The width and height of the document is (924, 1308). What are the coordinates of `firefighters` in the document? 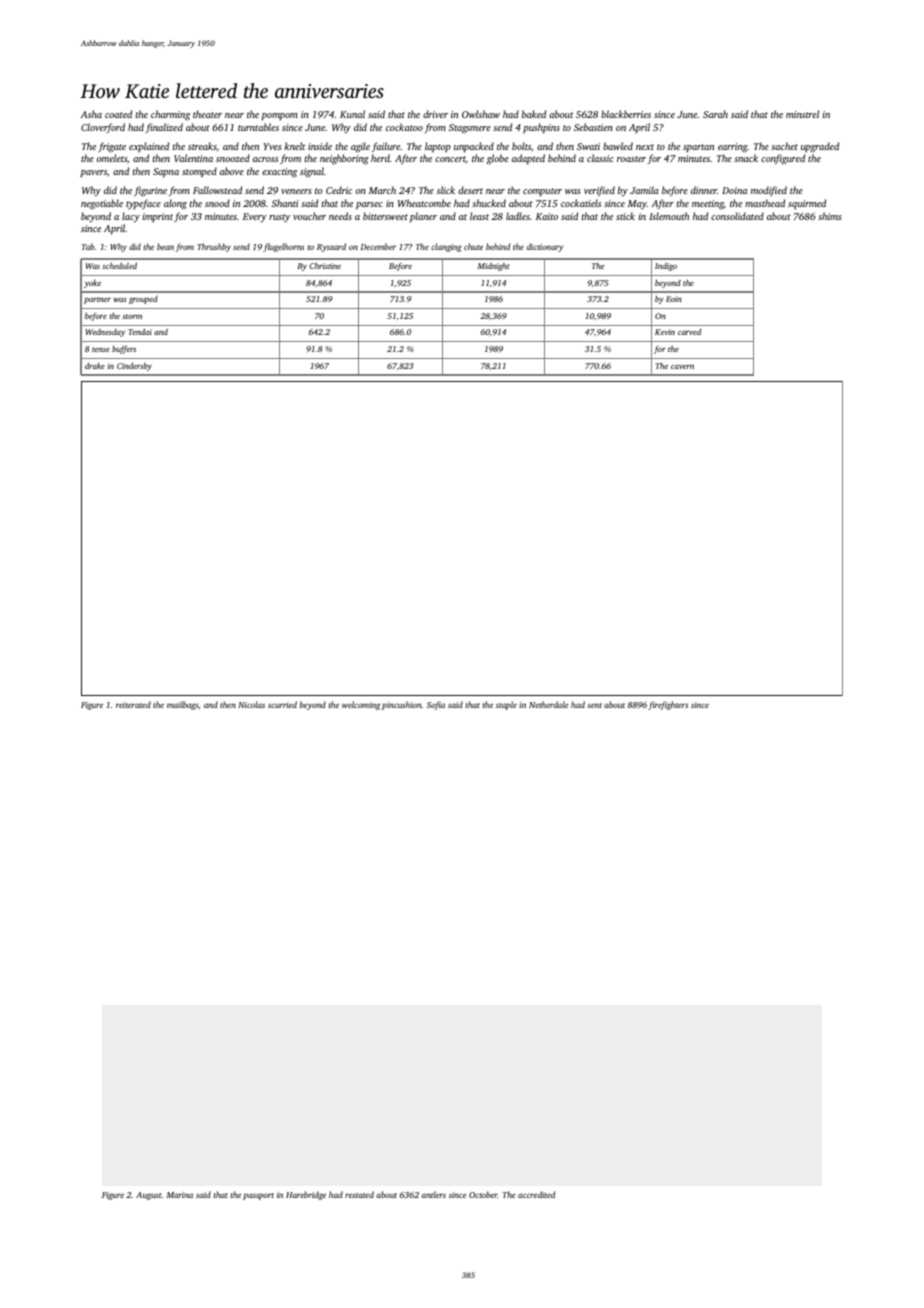 It's located at (668, 705).
